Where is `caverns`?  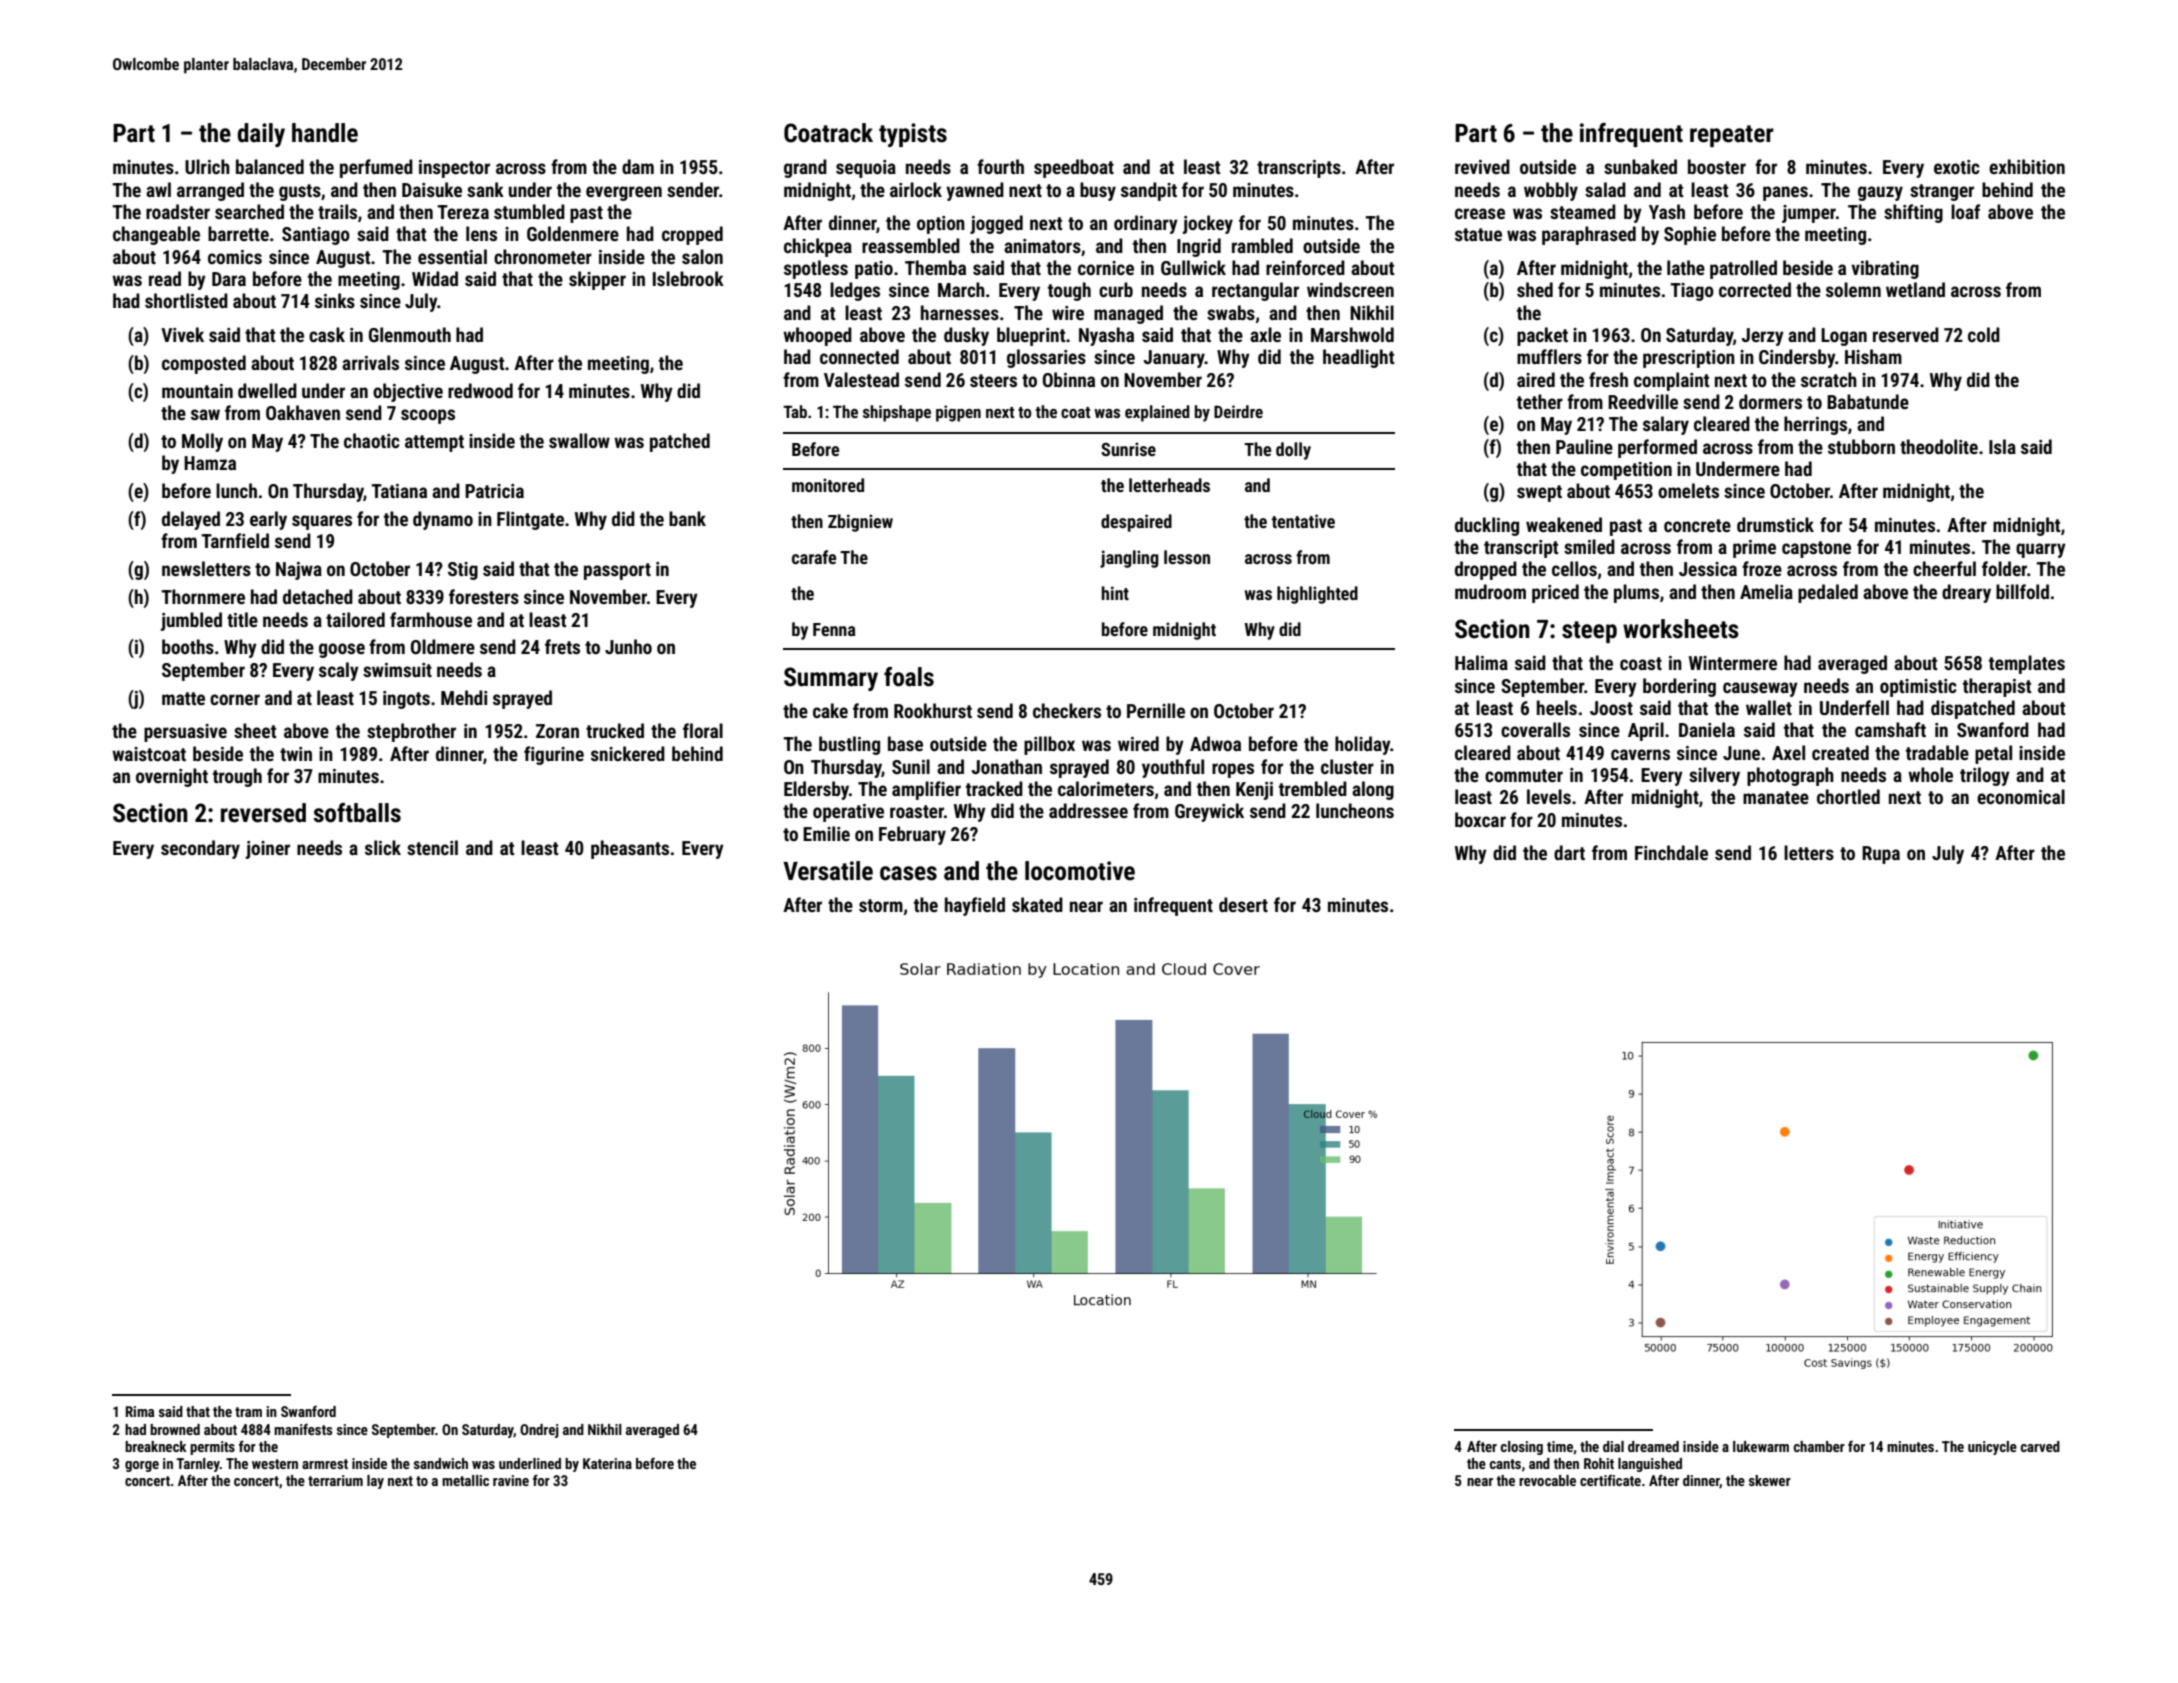
caverns is located at coordinates (1640, 754).
